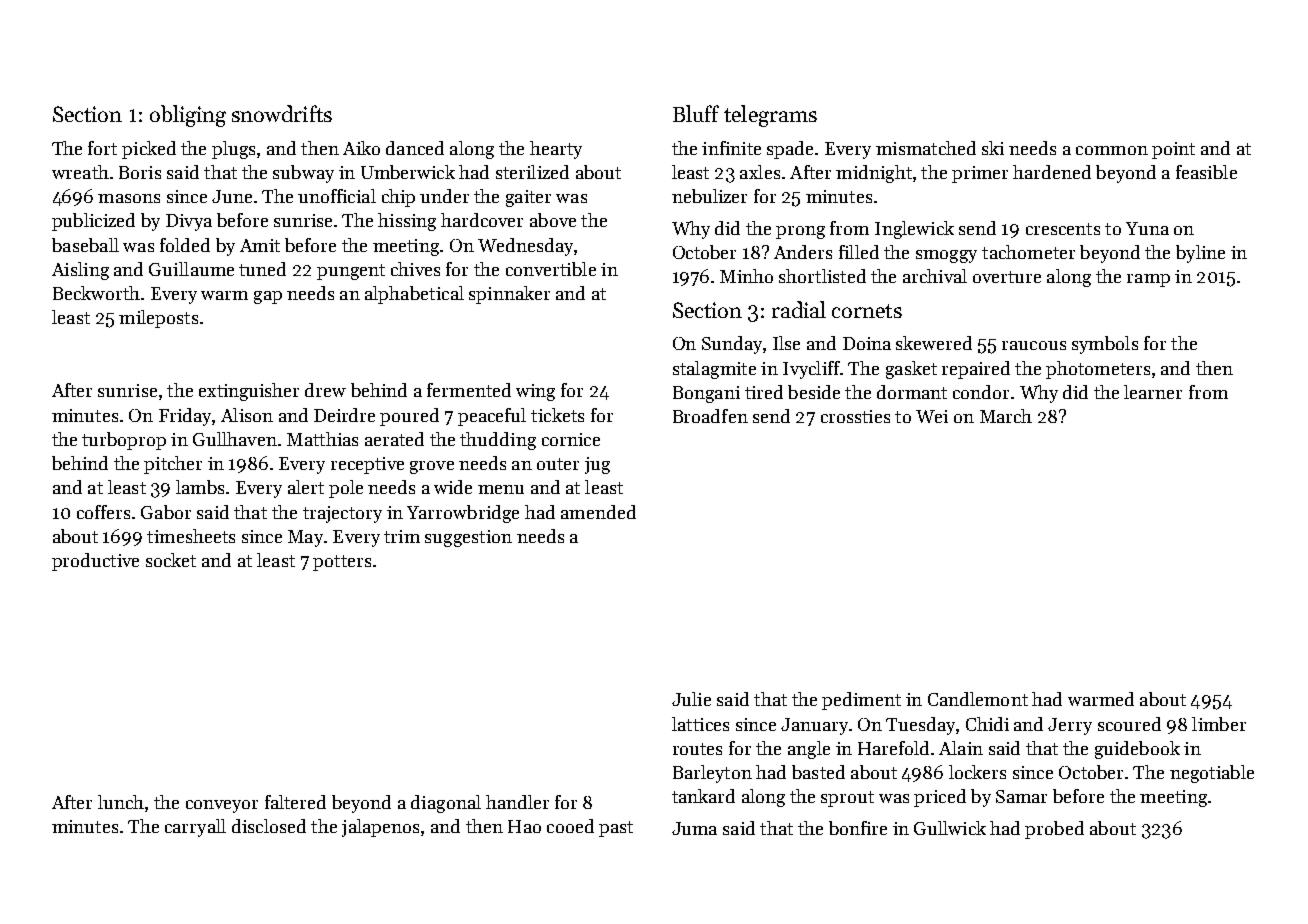 Image resolution: width=1308 pixels, height=924 pixels. What do you see at coordinates (764, 392) in the screenshot?
I see `tired` at bounding box center [764, 392].
